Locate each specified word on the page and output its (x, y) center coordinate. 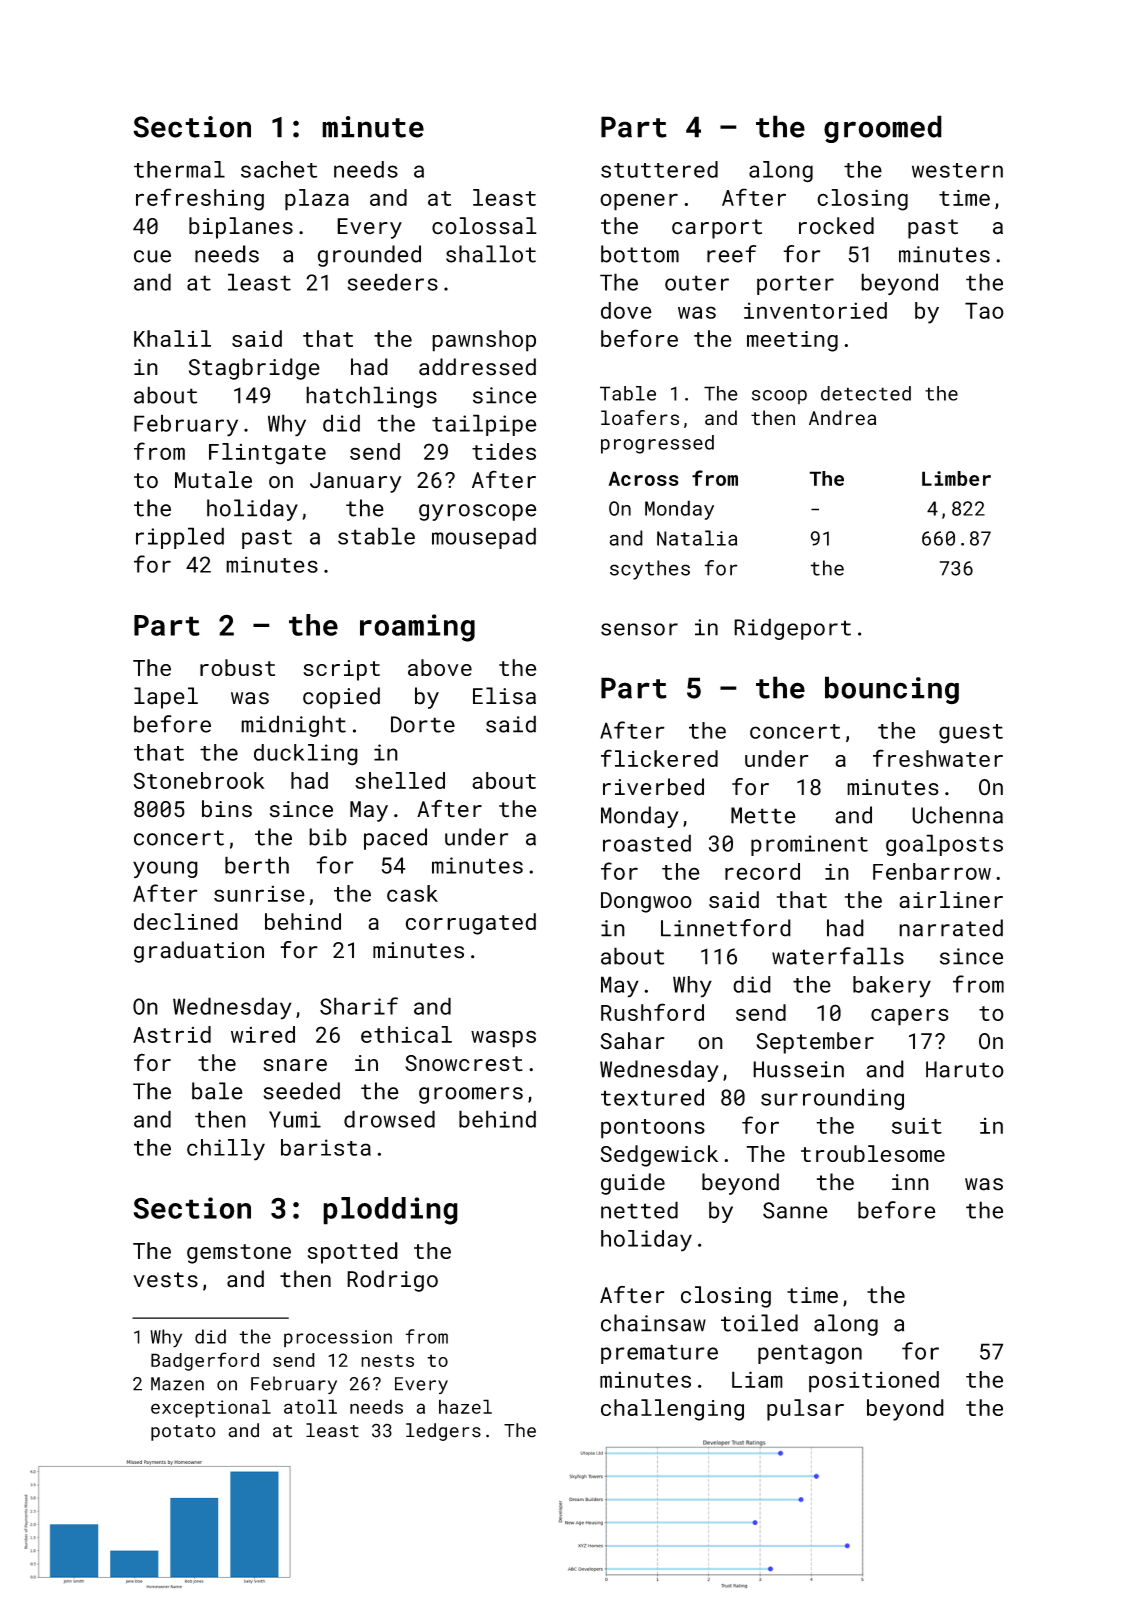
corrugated (471, 924)
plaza (317, 200)
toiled (759, 1323)
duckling (306, 755)
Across (643, 478)
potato (183, 1433)
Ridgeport (792, 629)
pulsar (805, 1410)
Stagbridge (254, 369)
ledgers (443, 1432)
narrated (951, 928)
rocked (836, 226)
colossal (484, 226)
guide (633, 1184)
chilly (226, 1150)
